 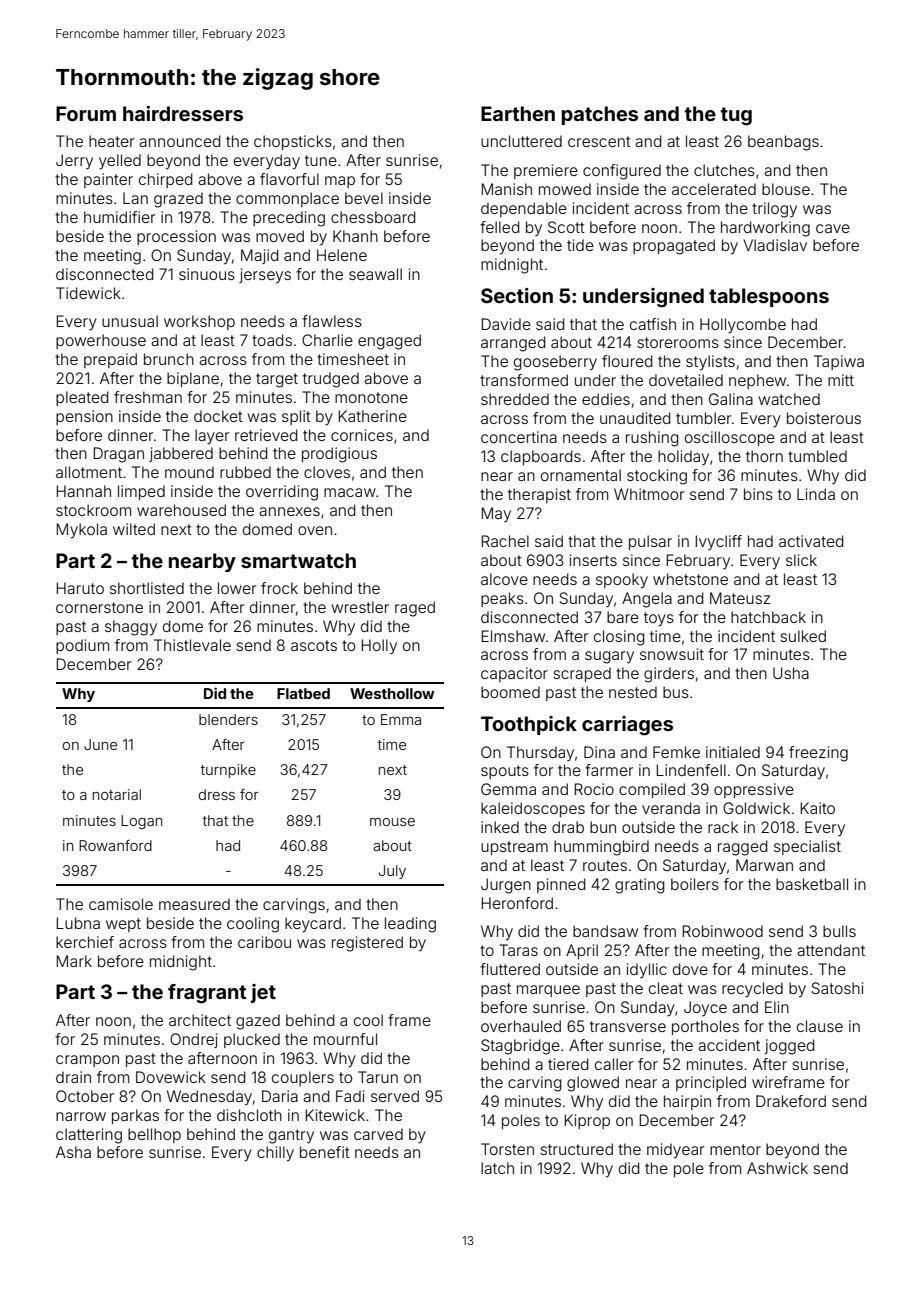 What do you see at coordinates (135, 1116) in the document?
I see `parkas` at bounding box center [135, 1116].
